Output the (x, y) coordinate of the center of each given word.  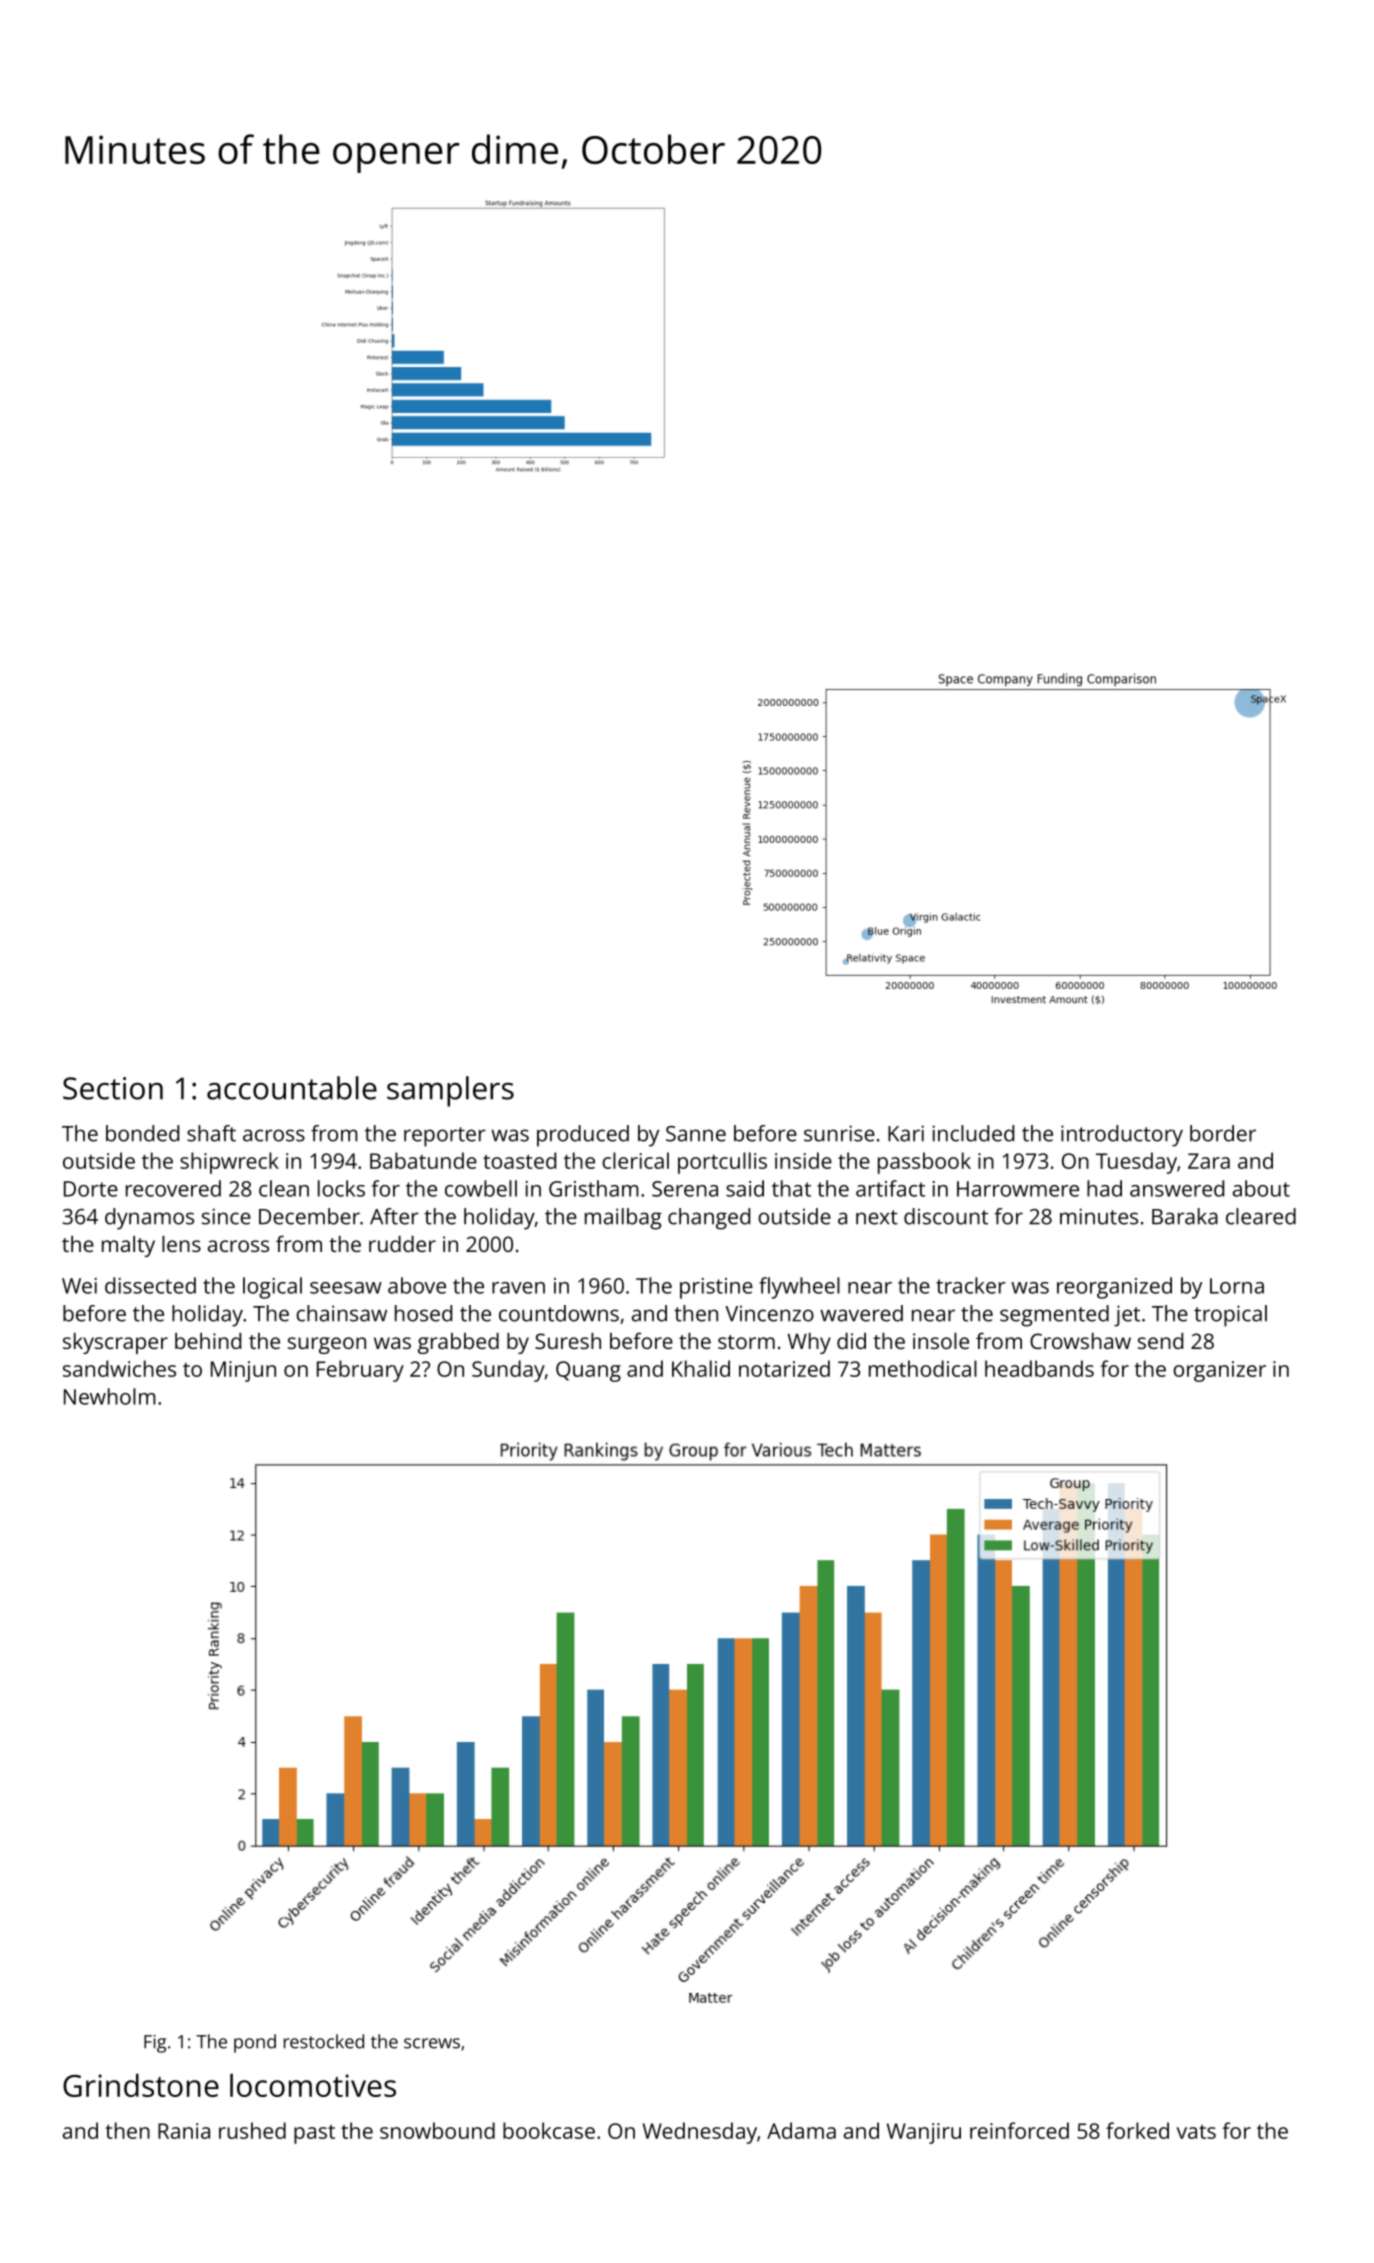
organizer (1219, 1371)
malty (128, 1246)
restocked (324, 2041)
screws (432, 2043)
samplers (450, 1091)
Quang (588, 1371)
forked (1137, 2130)
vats (1196, 2132)
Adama (801, 2130)
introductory (1122, 1136)
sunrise (839, 1133)
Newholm (110, 1396)
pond (255, 2043)
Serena (685, 1189)
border (1223, 1133)
